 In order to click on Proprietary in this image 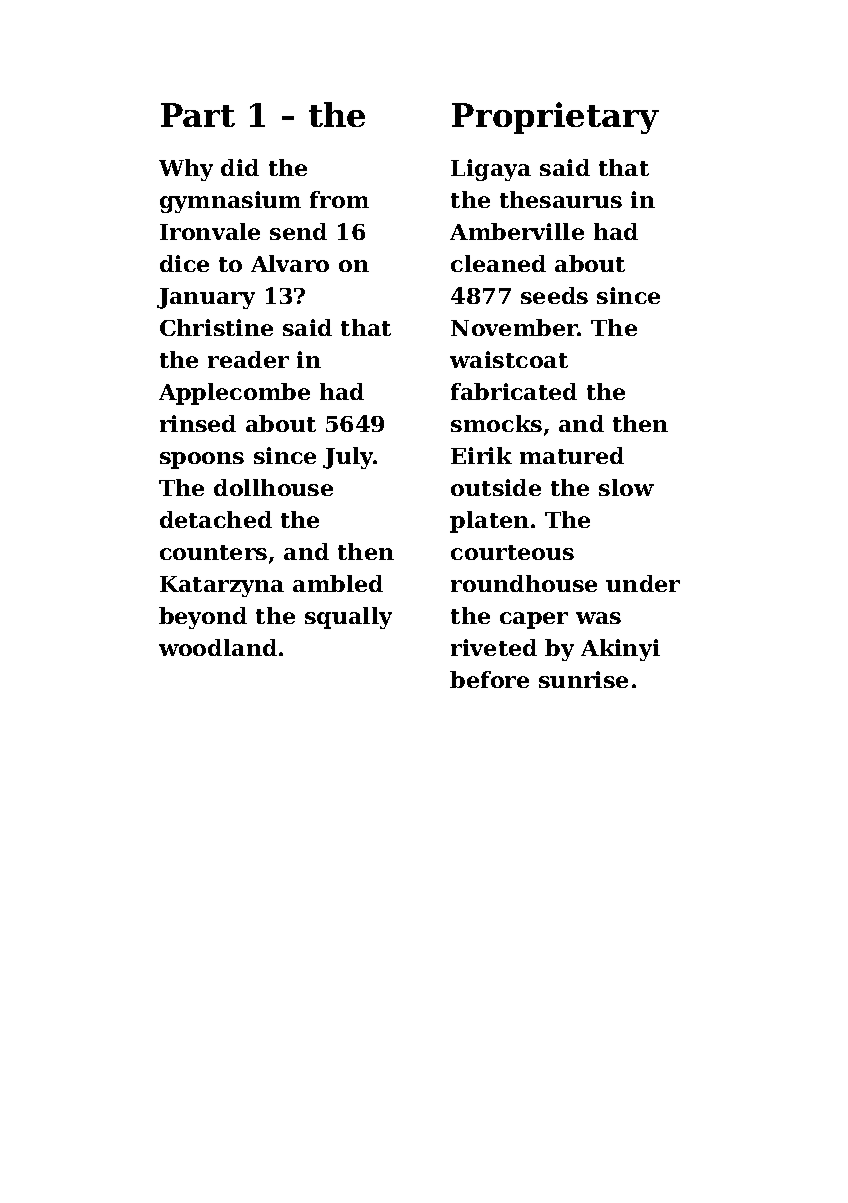, I will do `click(555, 118)`.
